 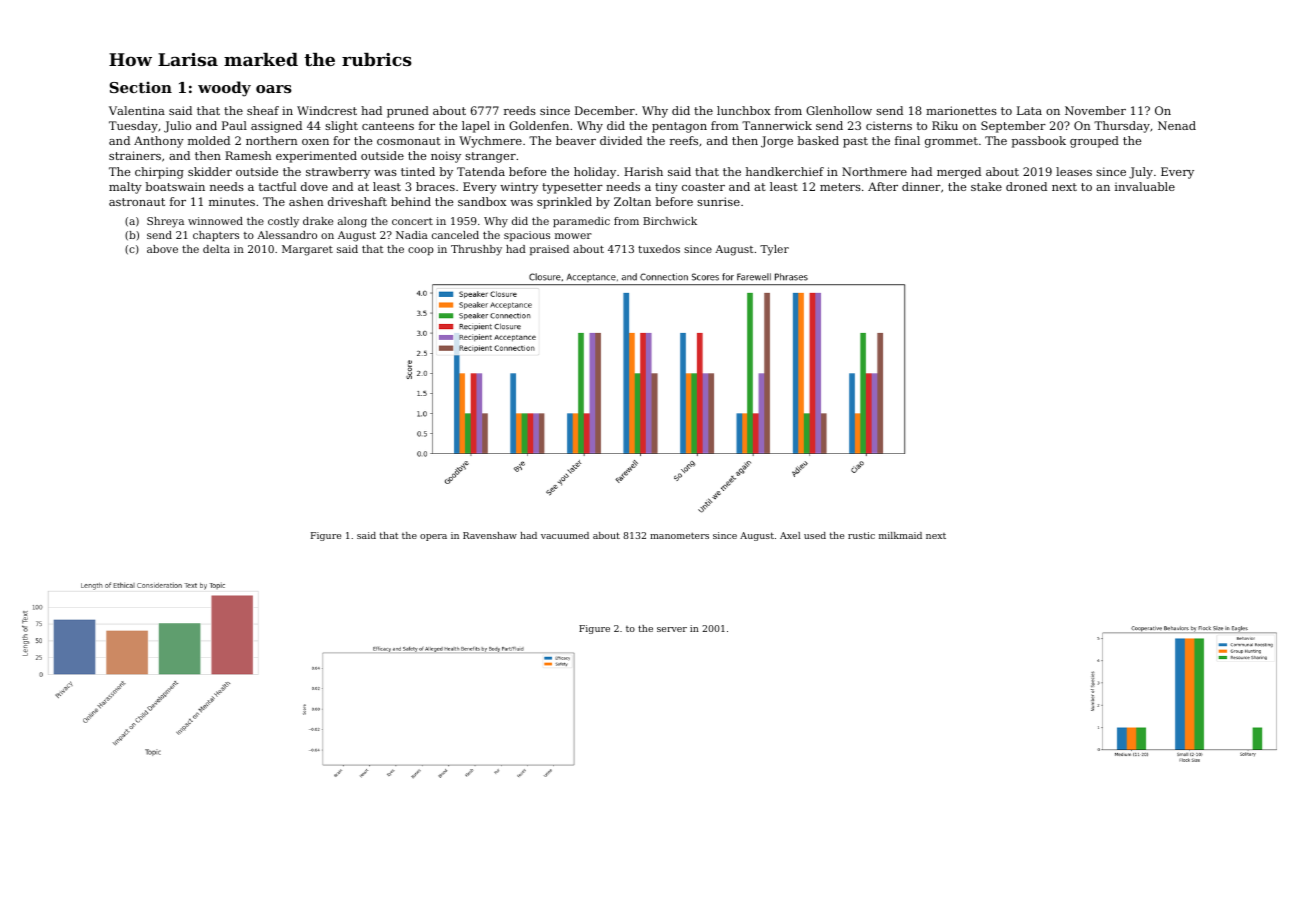 I want to click on vacuumed, so click(x=565, y=535).
